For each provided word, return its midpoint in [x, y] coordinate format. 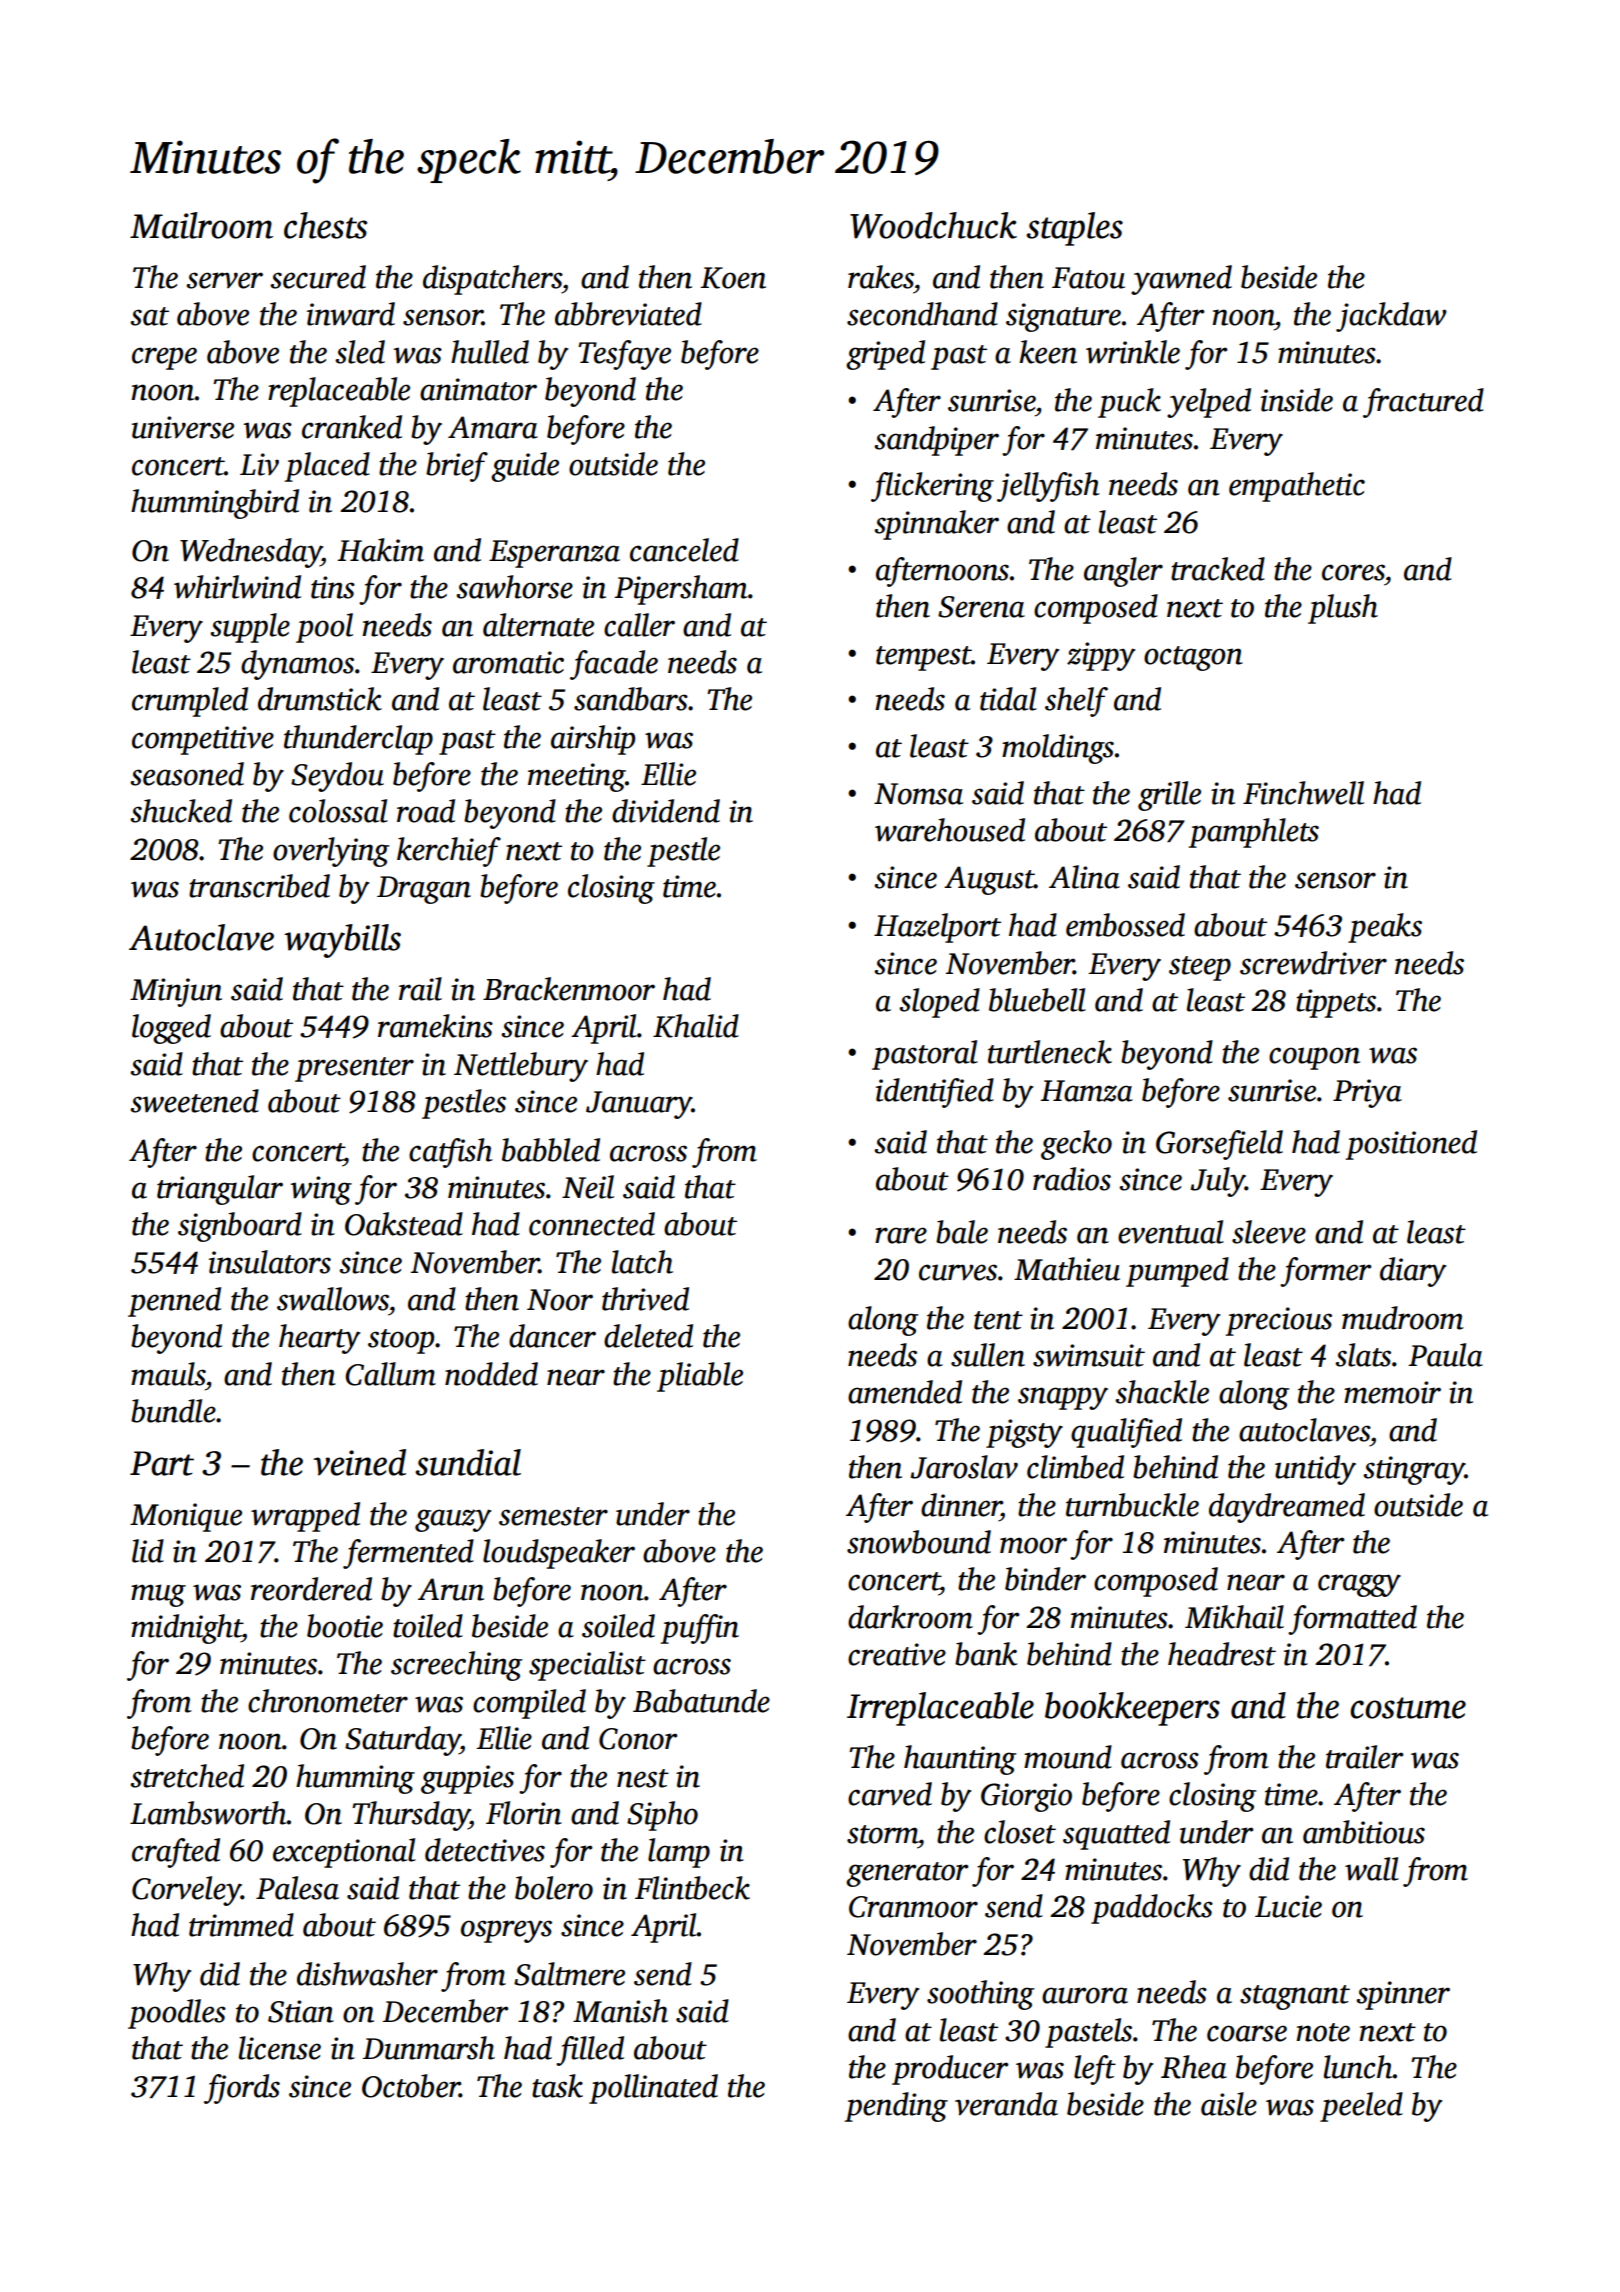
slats [1363, 1355]
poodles [177, 2014]
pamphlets [1254, 833]
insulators [270, 1262]
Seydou [337, 777]
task [557, 2086]
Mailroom [201, 225]
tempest [923, 658]
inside [1297, 400]
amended [905, 1392]
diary [1413, 1272]
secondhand [922, 314]
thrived [645, 1299]
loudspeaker [559, 1554]
